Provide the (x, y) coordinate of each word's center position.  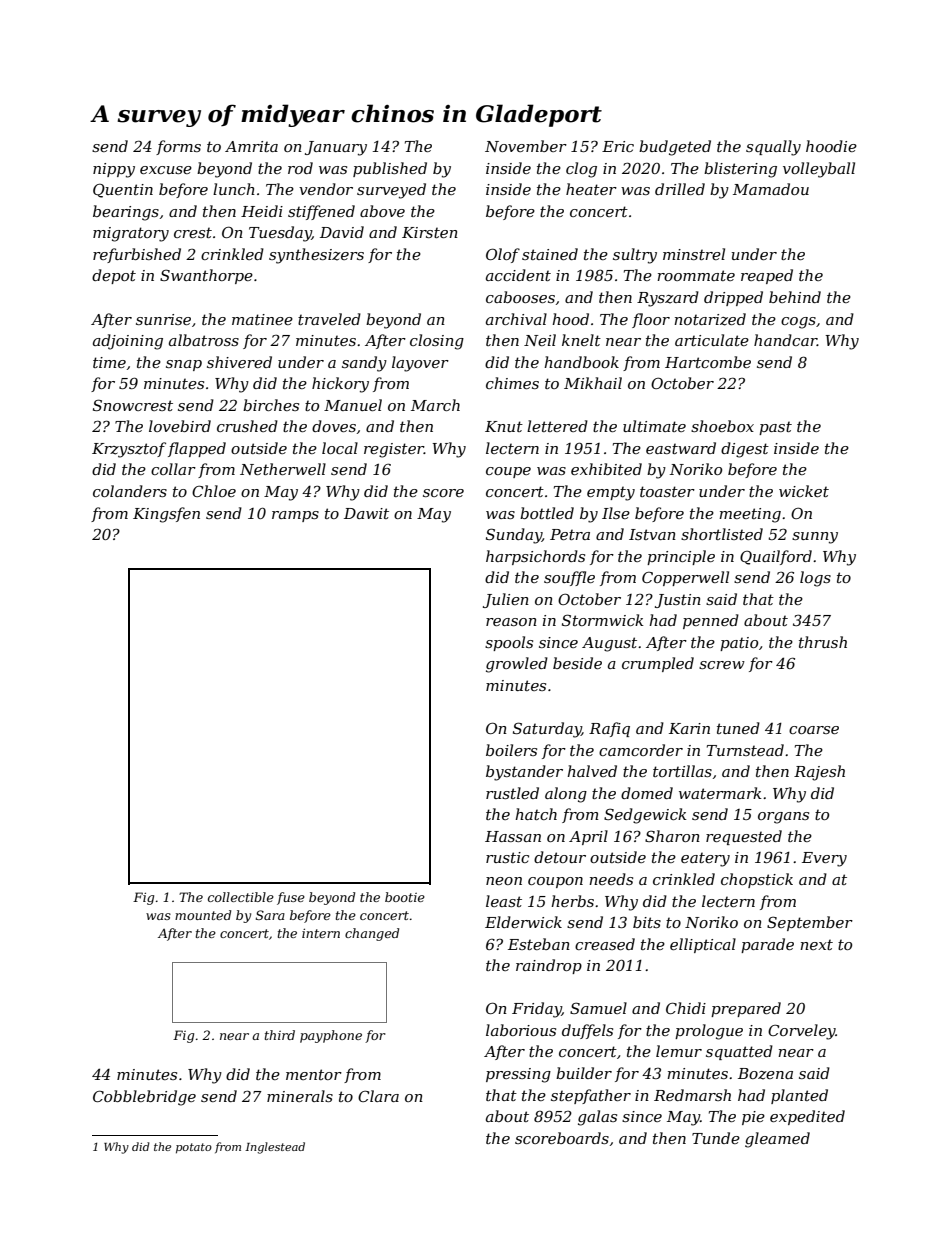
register (394, 450)
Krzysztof (129, 450)
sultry (635, 256)
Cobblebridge (144, 1098)
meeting (750, 515)
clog (581, 170)
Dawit (366, 513)
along (566, 795)
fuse (291, 898)
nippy (114, 170)
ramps (295, 516)
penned (711, 621)
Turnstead (745, 750)
